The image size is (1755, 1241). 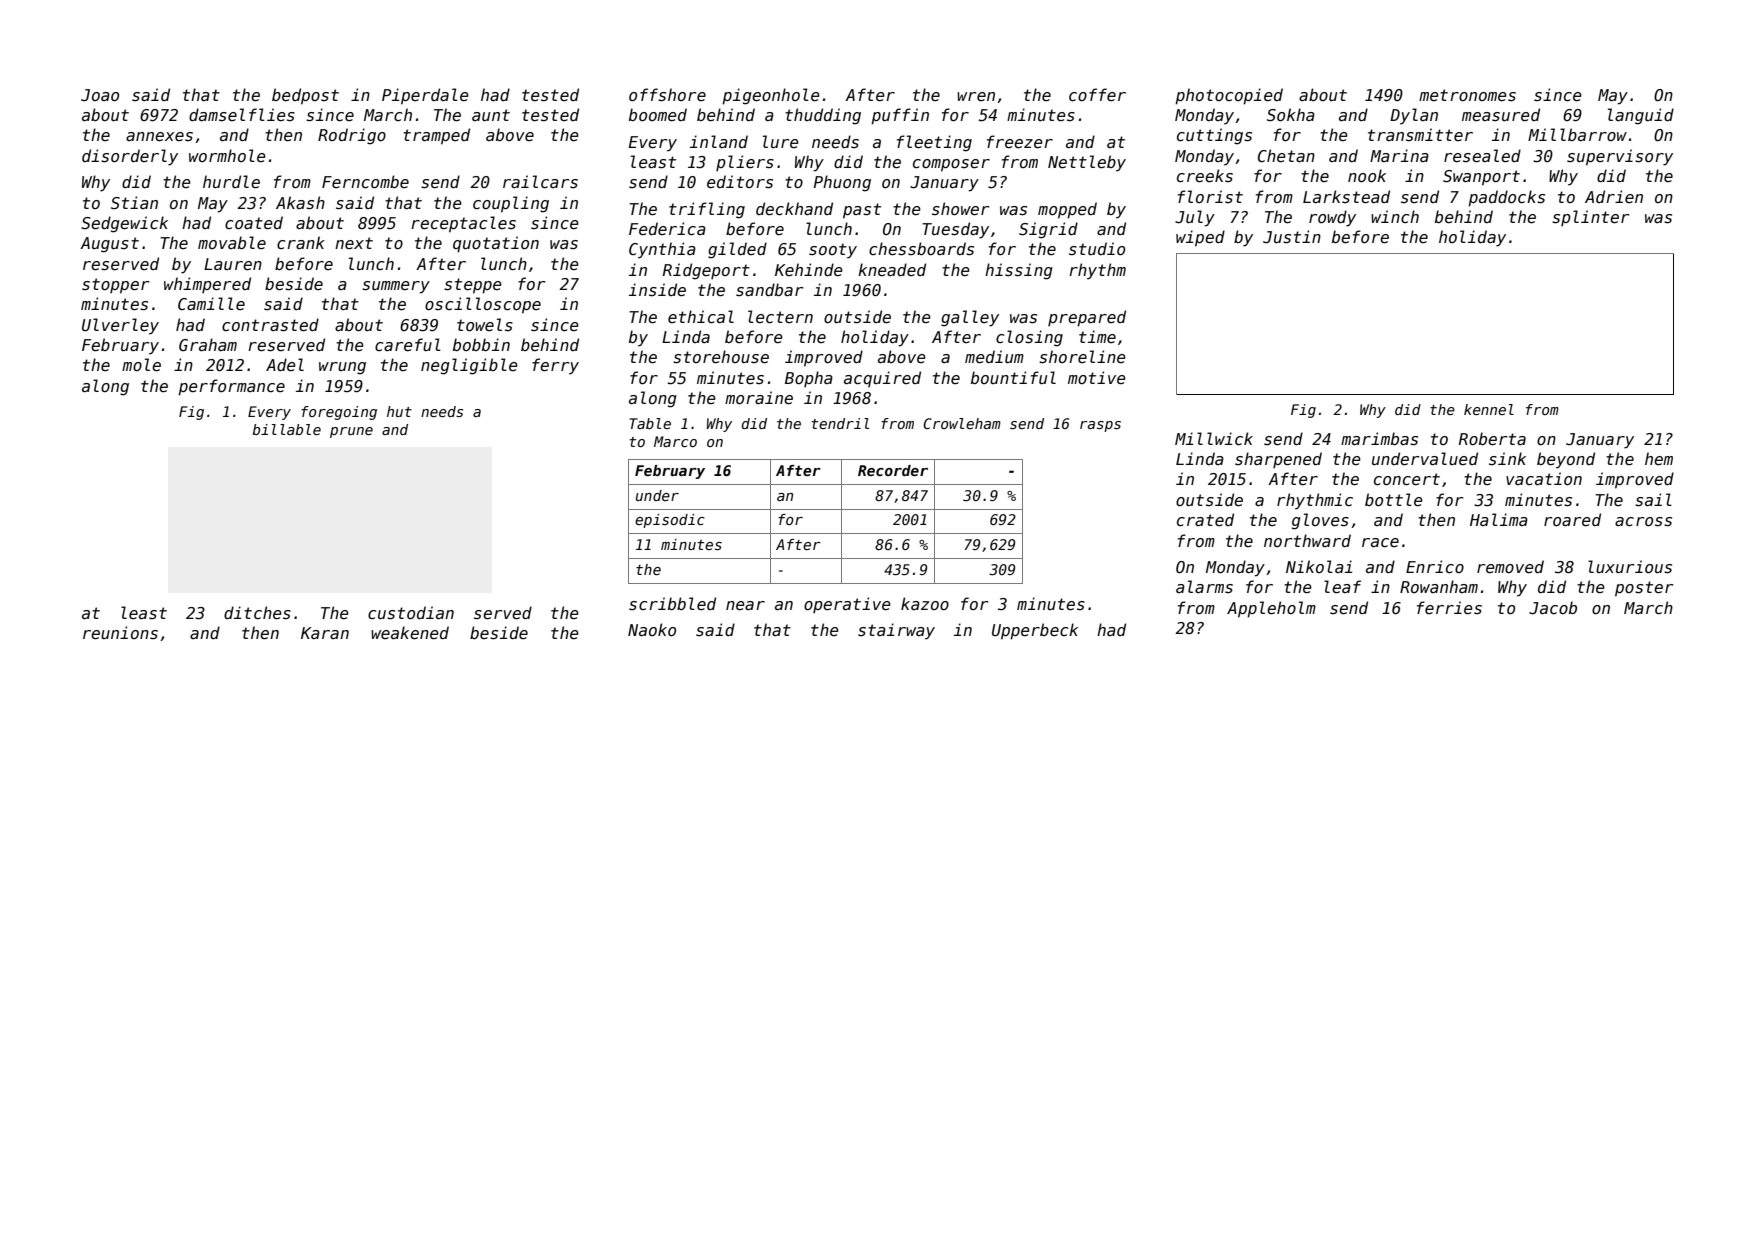 What do you see at coordinates (287, 429) in the page?
I see `billable` at bounding box center [287, 429].
